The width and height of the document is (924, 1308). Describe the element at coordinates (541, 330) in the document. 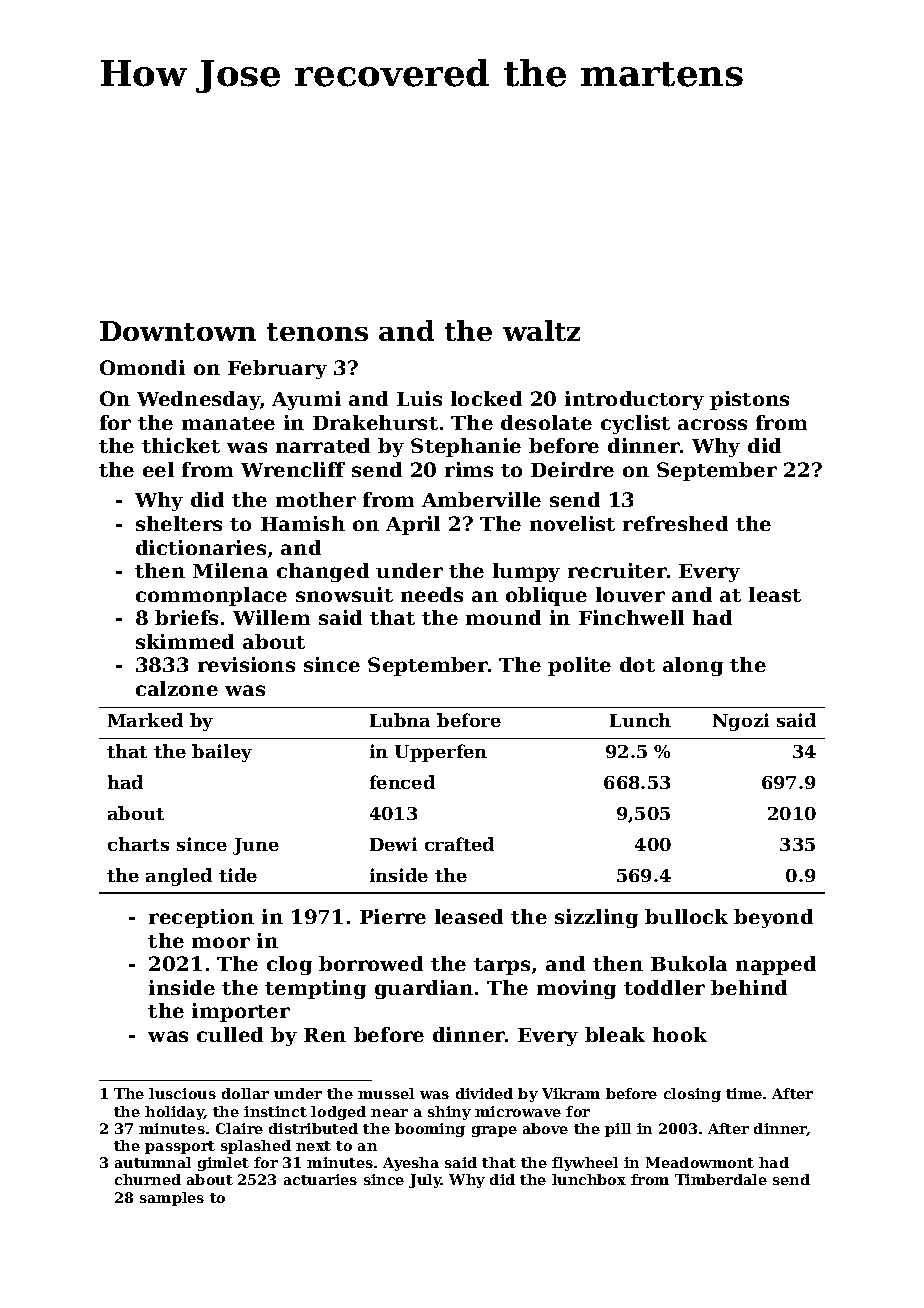

I see `waltz` at that location.
